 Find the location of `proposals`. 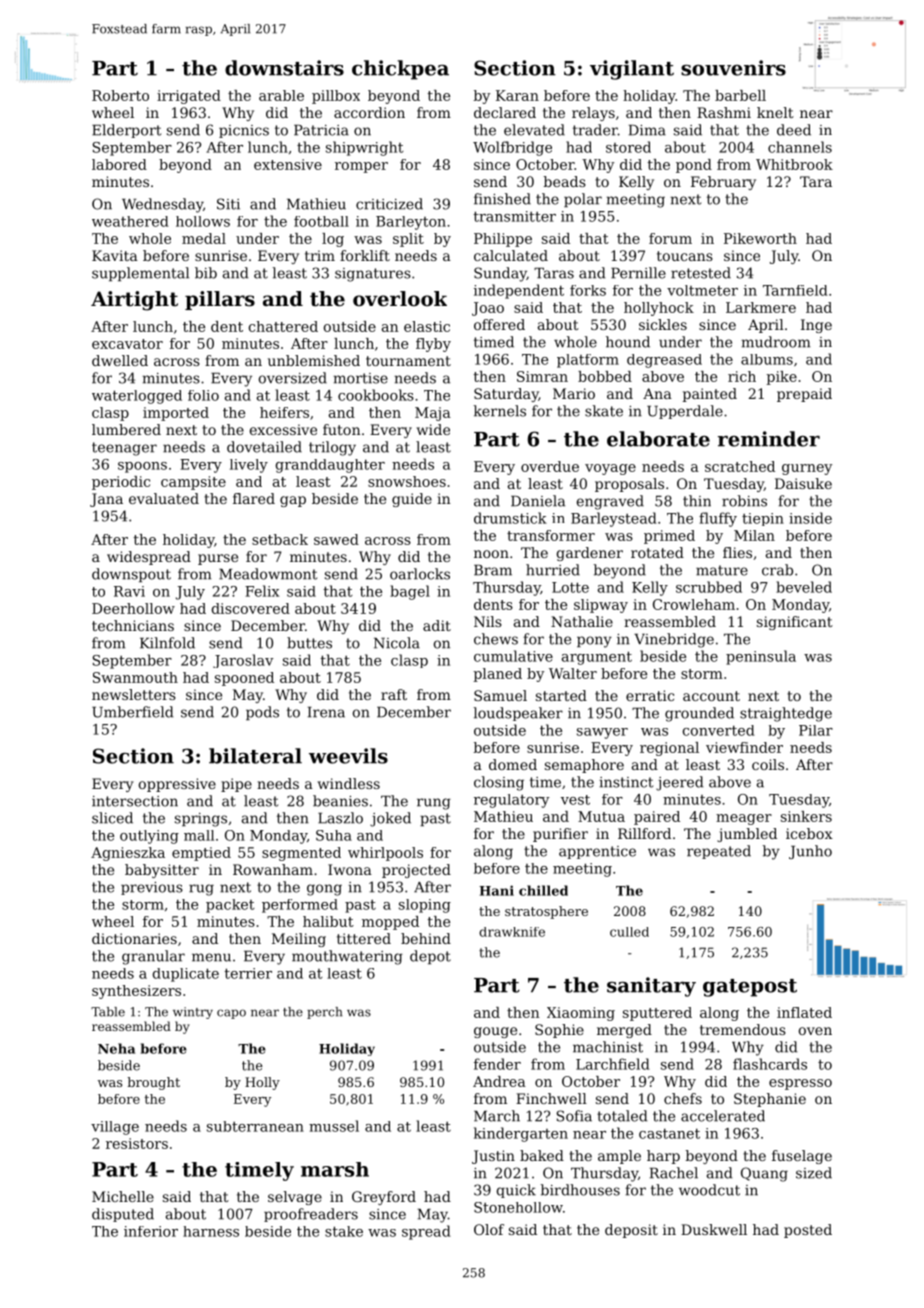

proposals is located at coordinates (629, 485).
